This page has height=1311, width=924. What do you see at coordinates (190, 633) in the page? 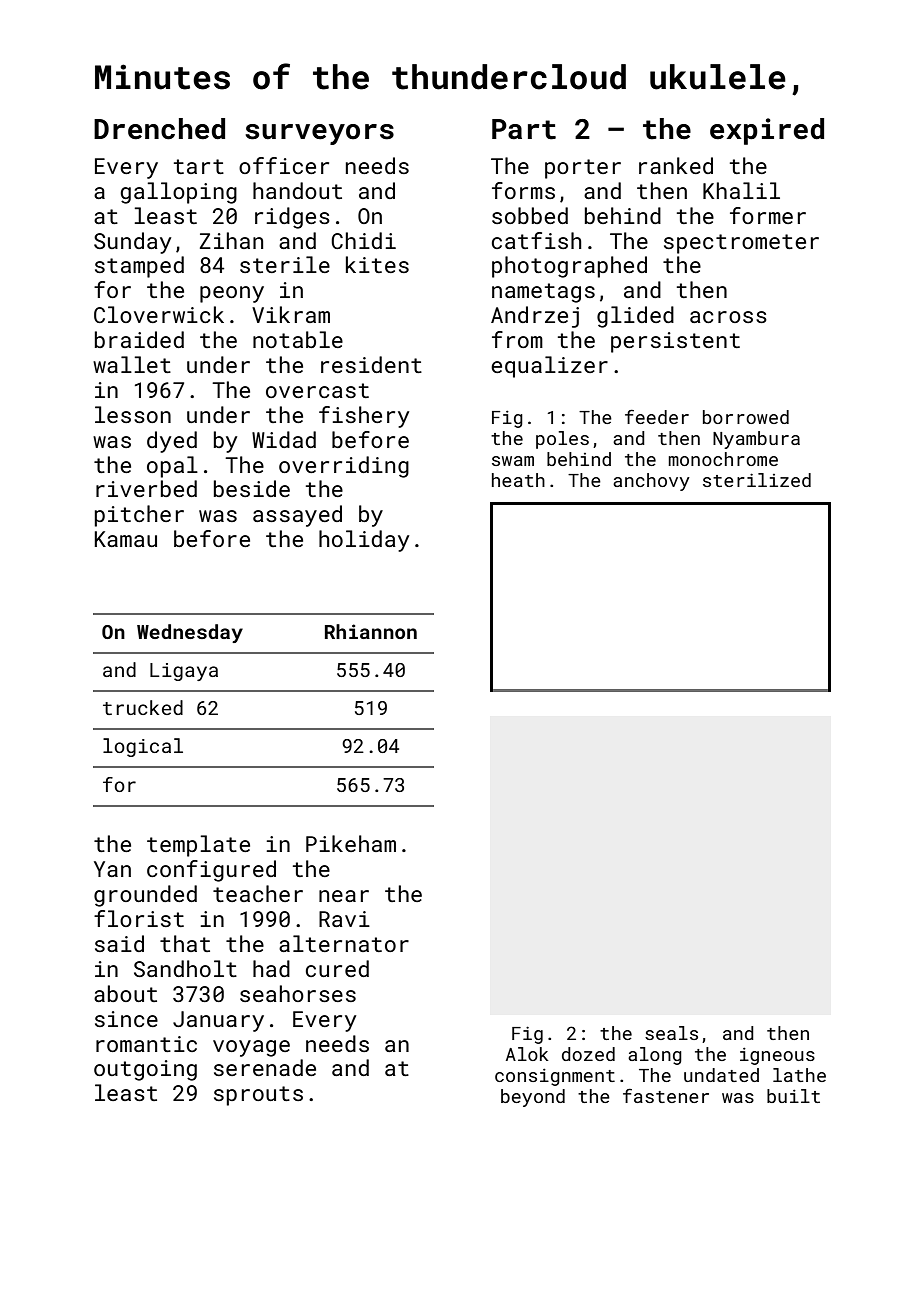
I see `Wednesday` at bounding box center [190, 633].
